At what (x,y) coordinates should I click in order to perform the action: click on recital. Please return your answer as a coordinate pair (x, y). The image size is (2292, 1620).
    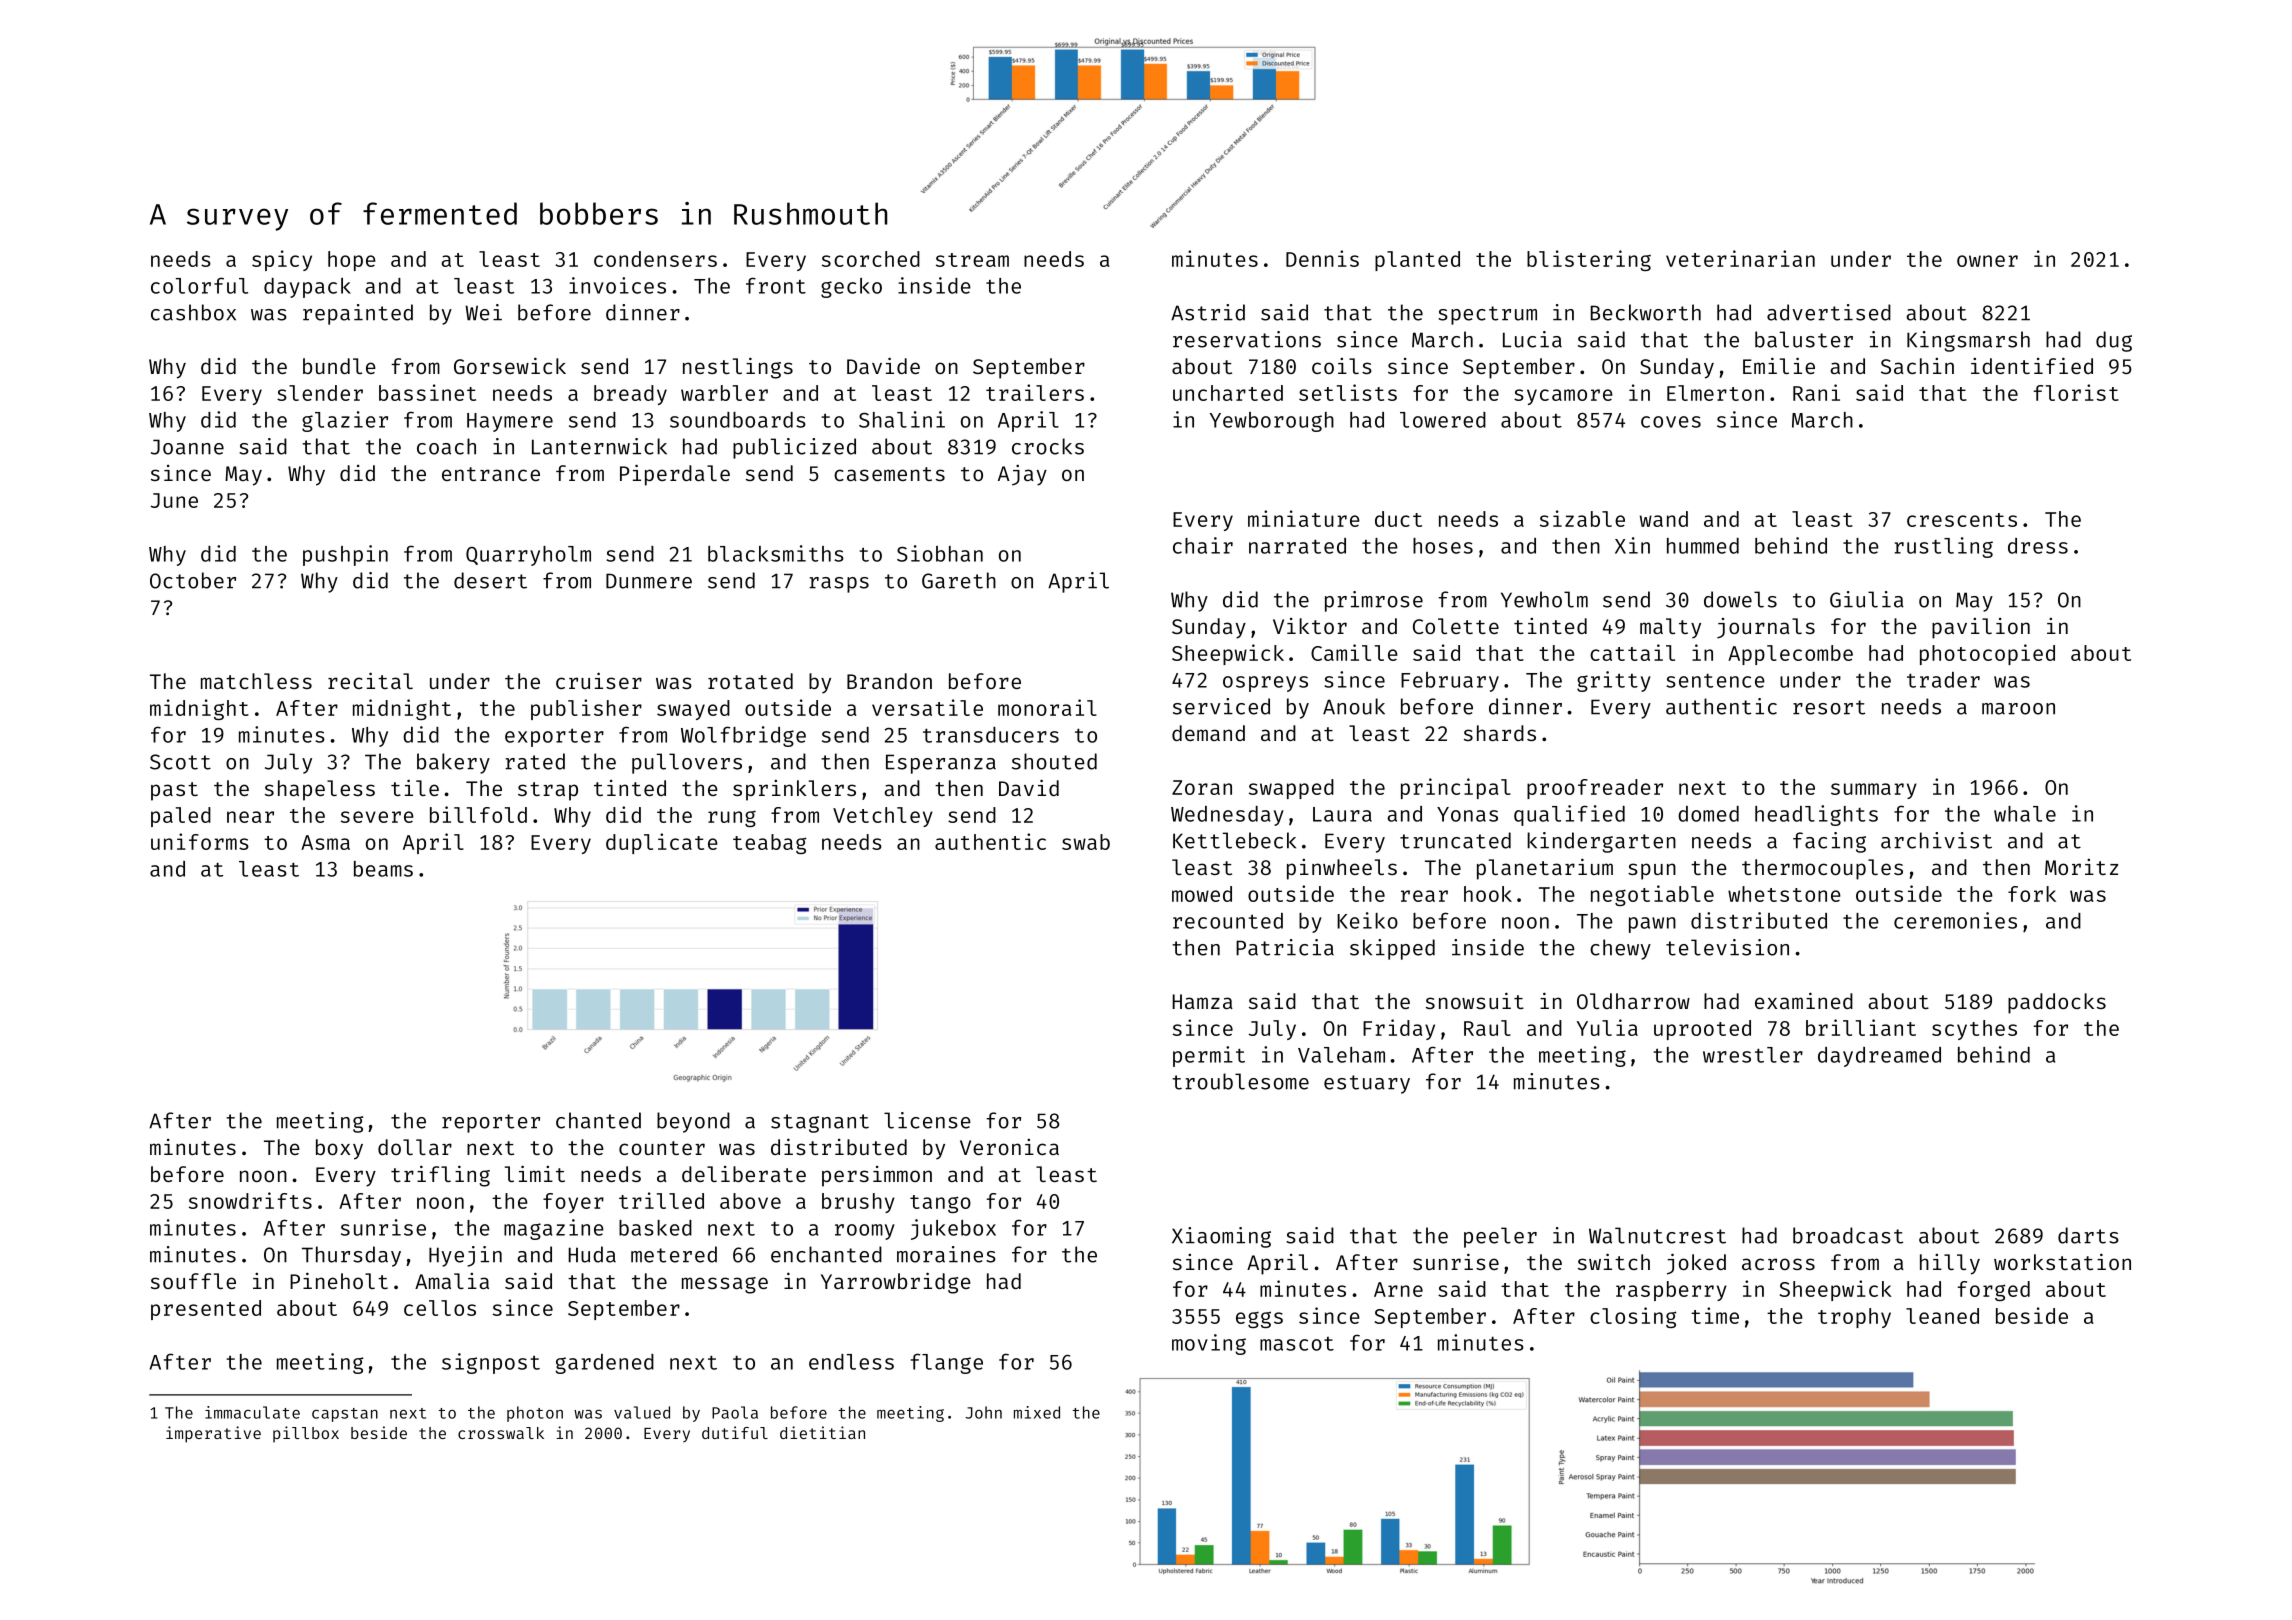
    Looking at the image, I should click on (370, 680).
